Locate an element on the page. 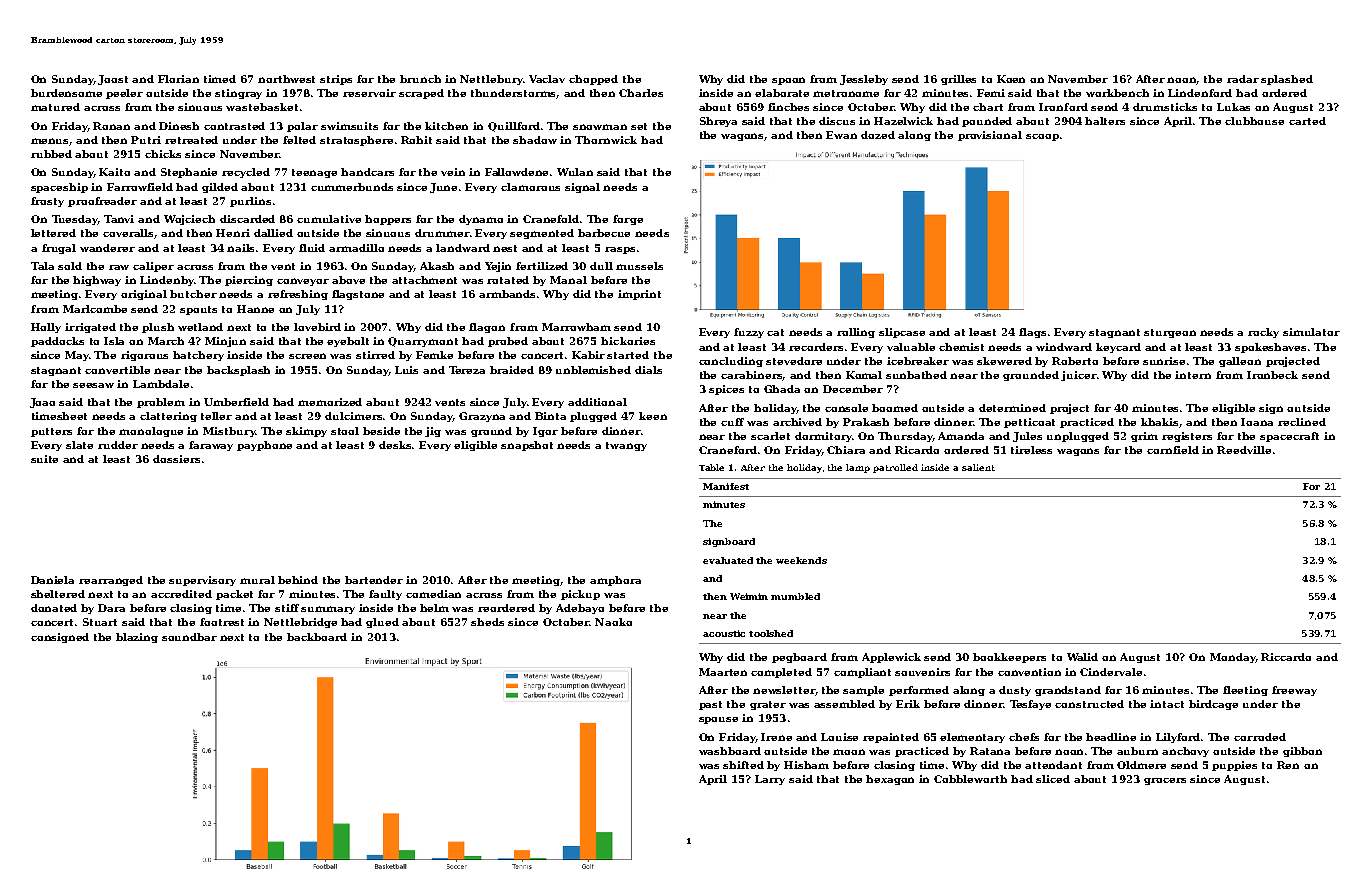  Florian is located at coordinates (178, 79).
